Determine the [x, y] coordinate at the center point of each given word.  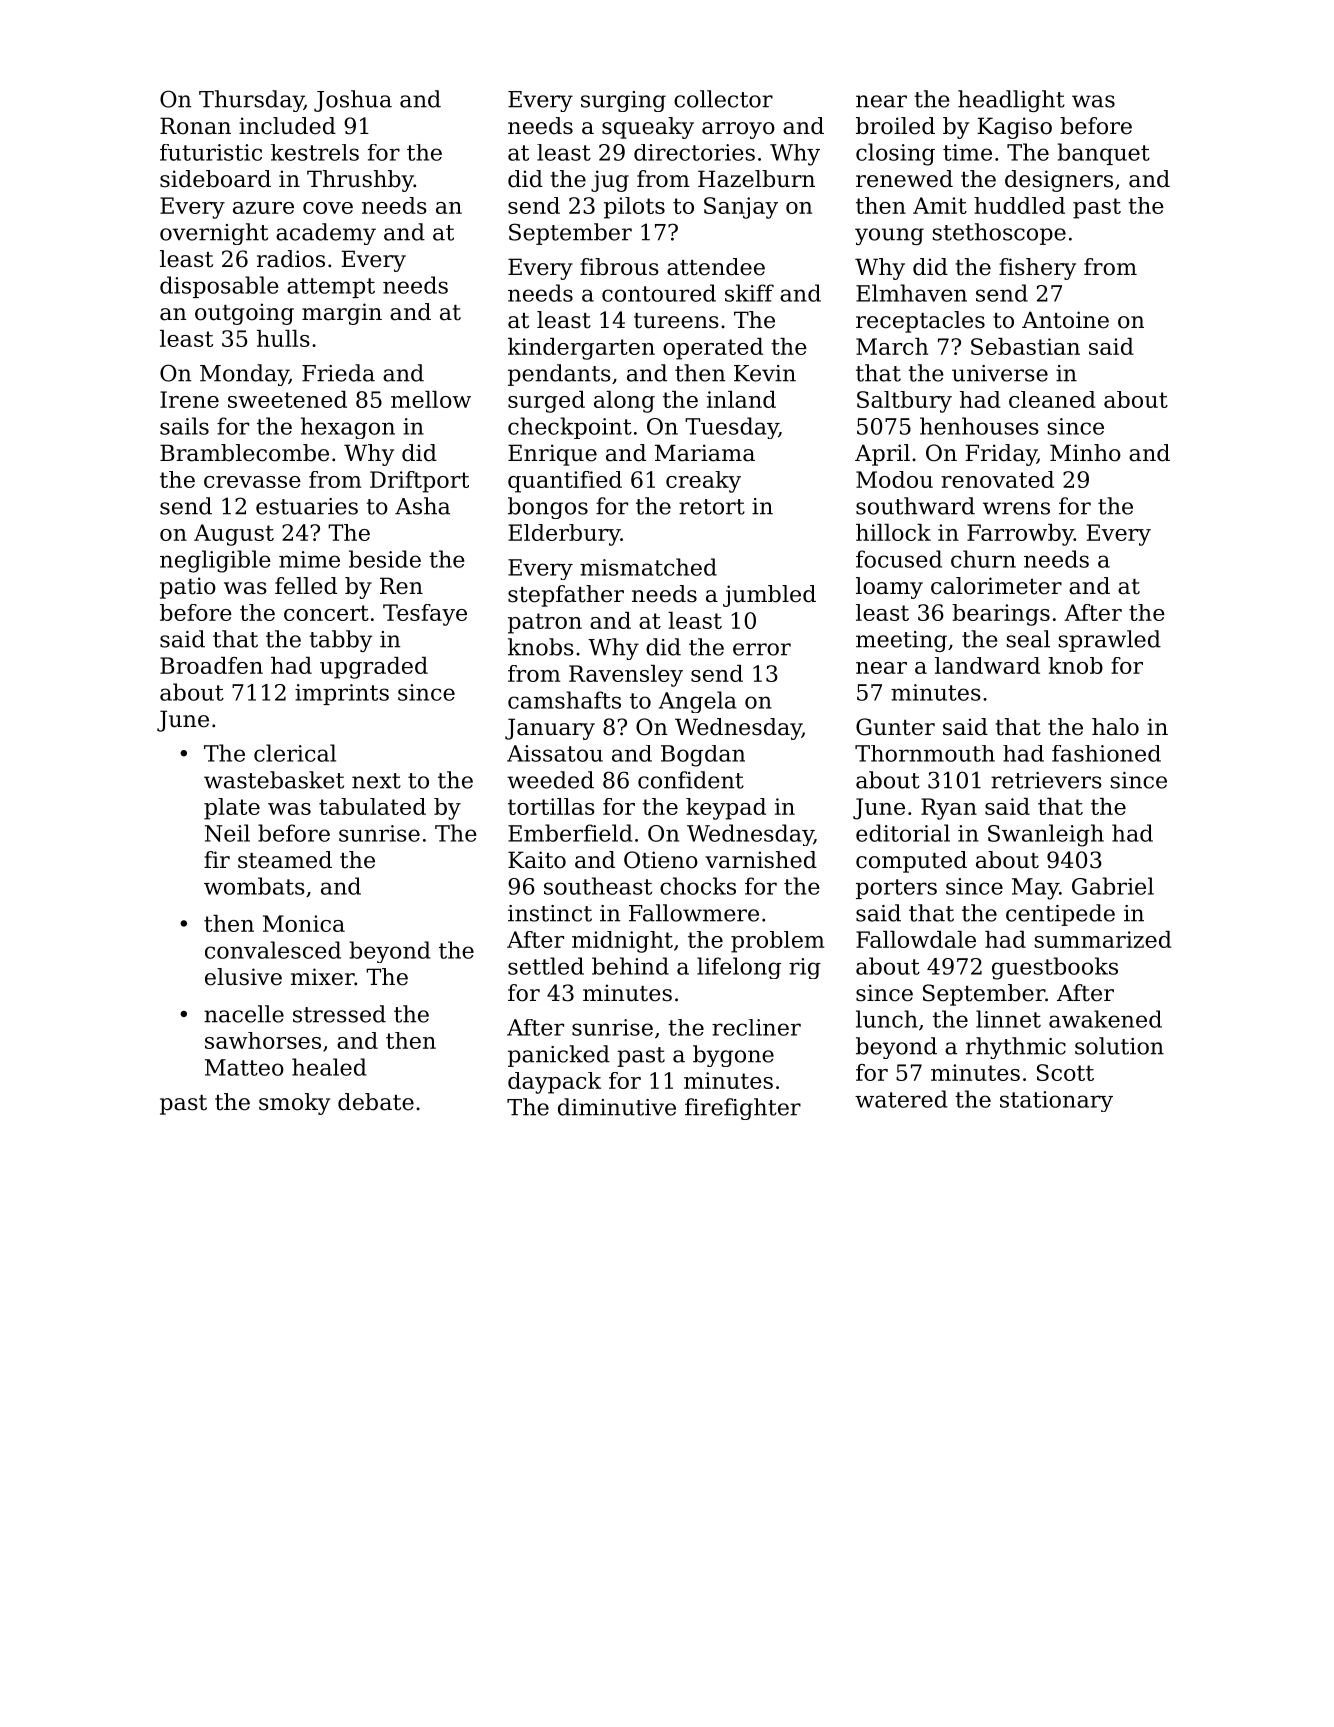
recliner [756, 1027]
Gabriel [1113, 886]
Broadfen [211, 665]
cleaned [1052, 399]
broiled [895, 126]
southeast [598, 886]
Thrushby [360, 181]
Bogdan [703, 756]
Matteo [244, 1067]
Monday [244, 375]
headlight [1011, 101]
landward [987, 665]
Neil [227, 833]
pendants [559, 375]
